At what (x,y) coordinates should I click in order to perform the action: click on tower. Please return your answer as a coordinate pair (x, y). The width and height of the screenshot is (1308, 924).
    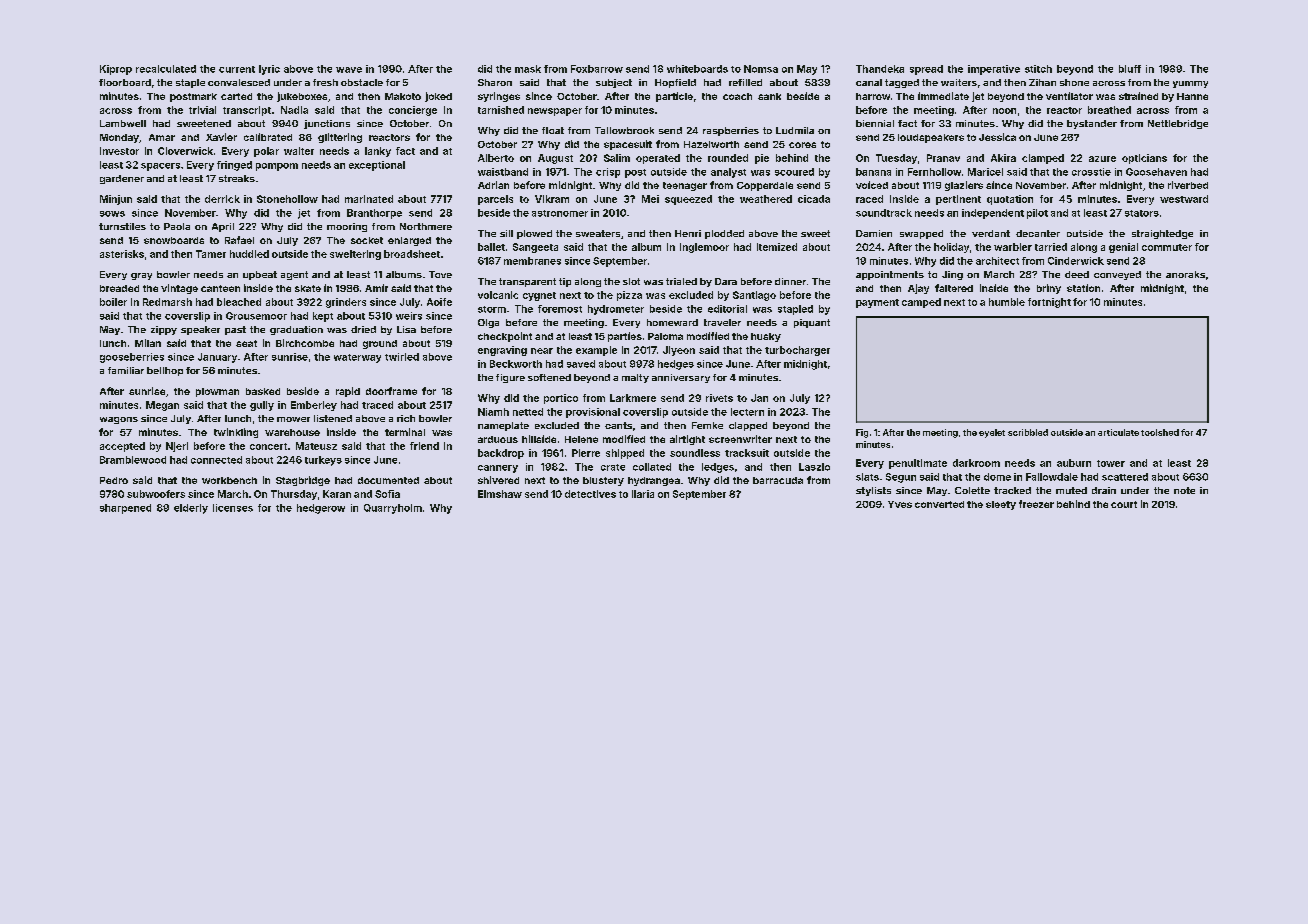
    Looking at the image, I should click on (1111, 463).
